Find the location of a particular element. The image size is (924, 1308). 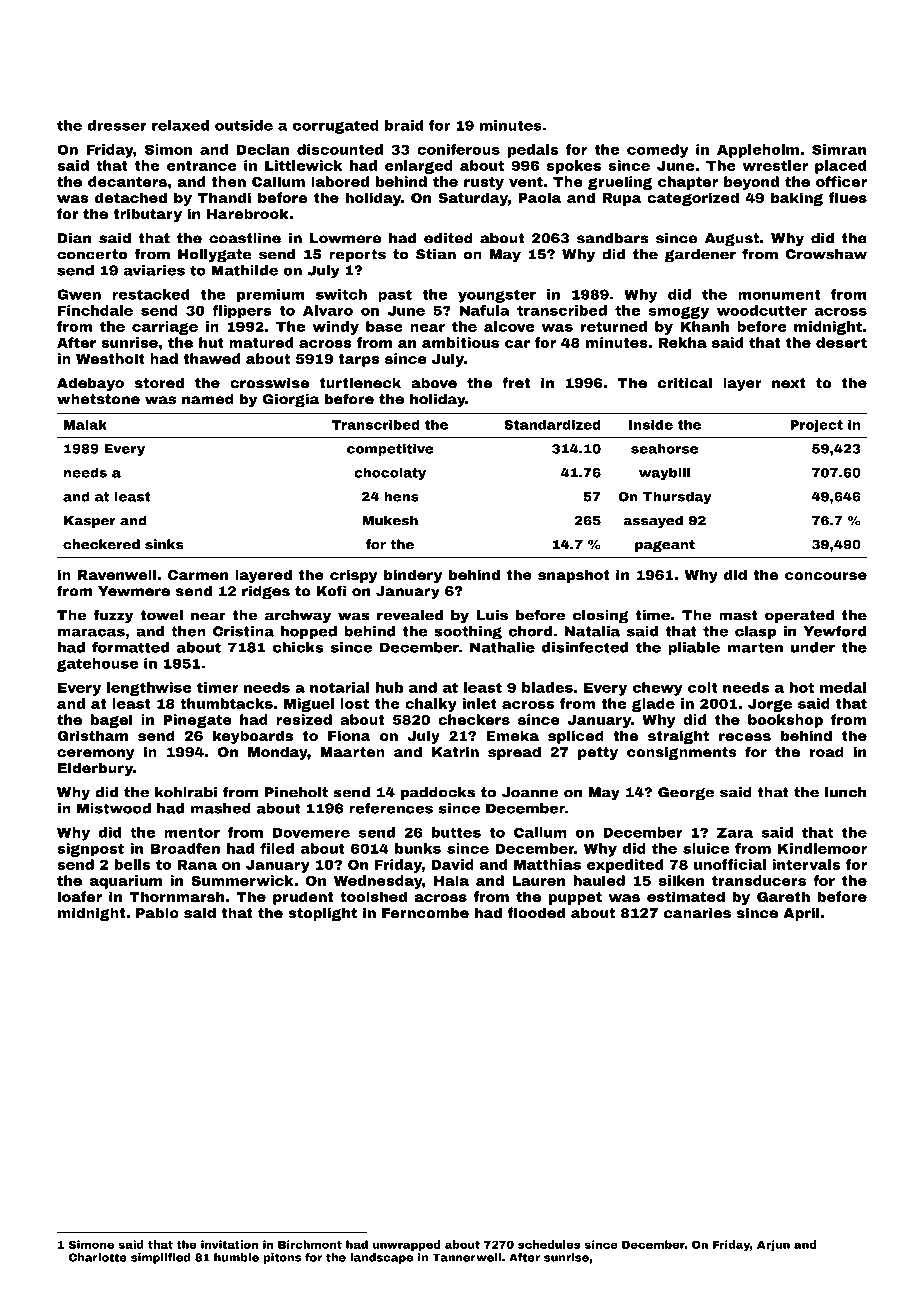

Pineholt is located at coordinates (296, 792).
